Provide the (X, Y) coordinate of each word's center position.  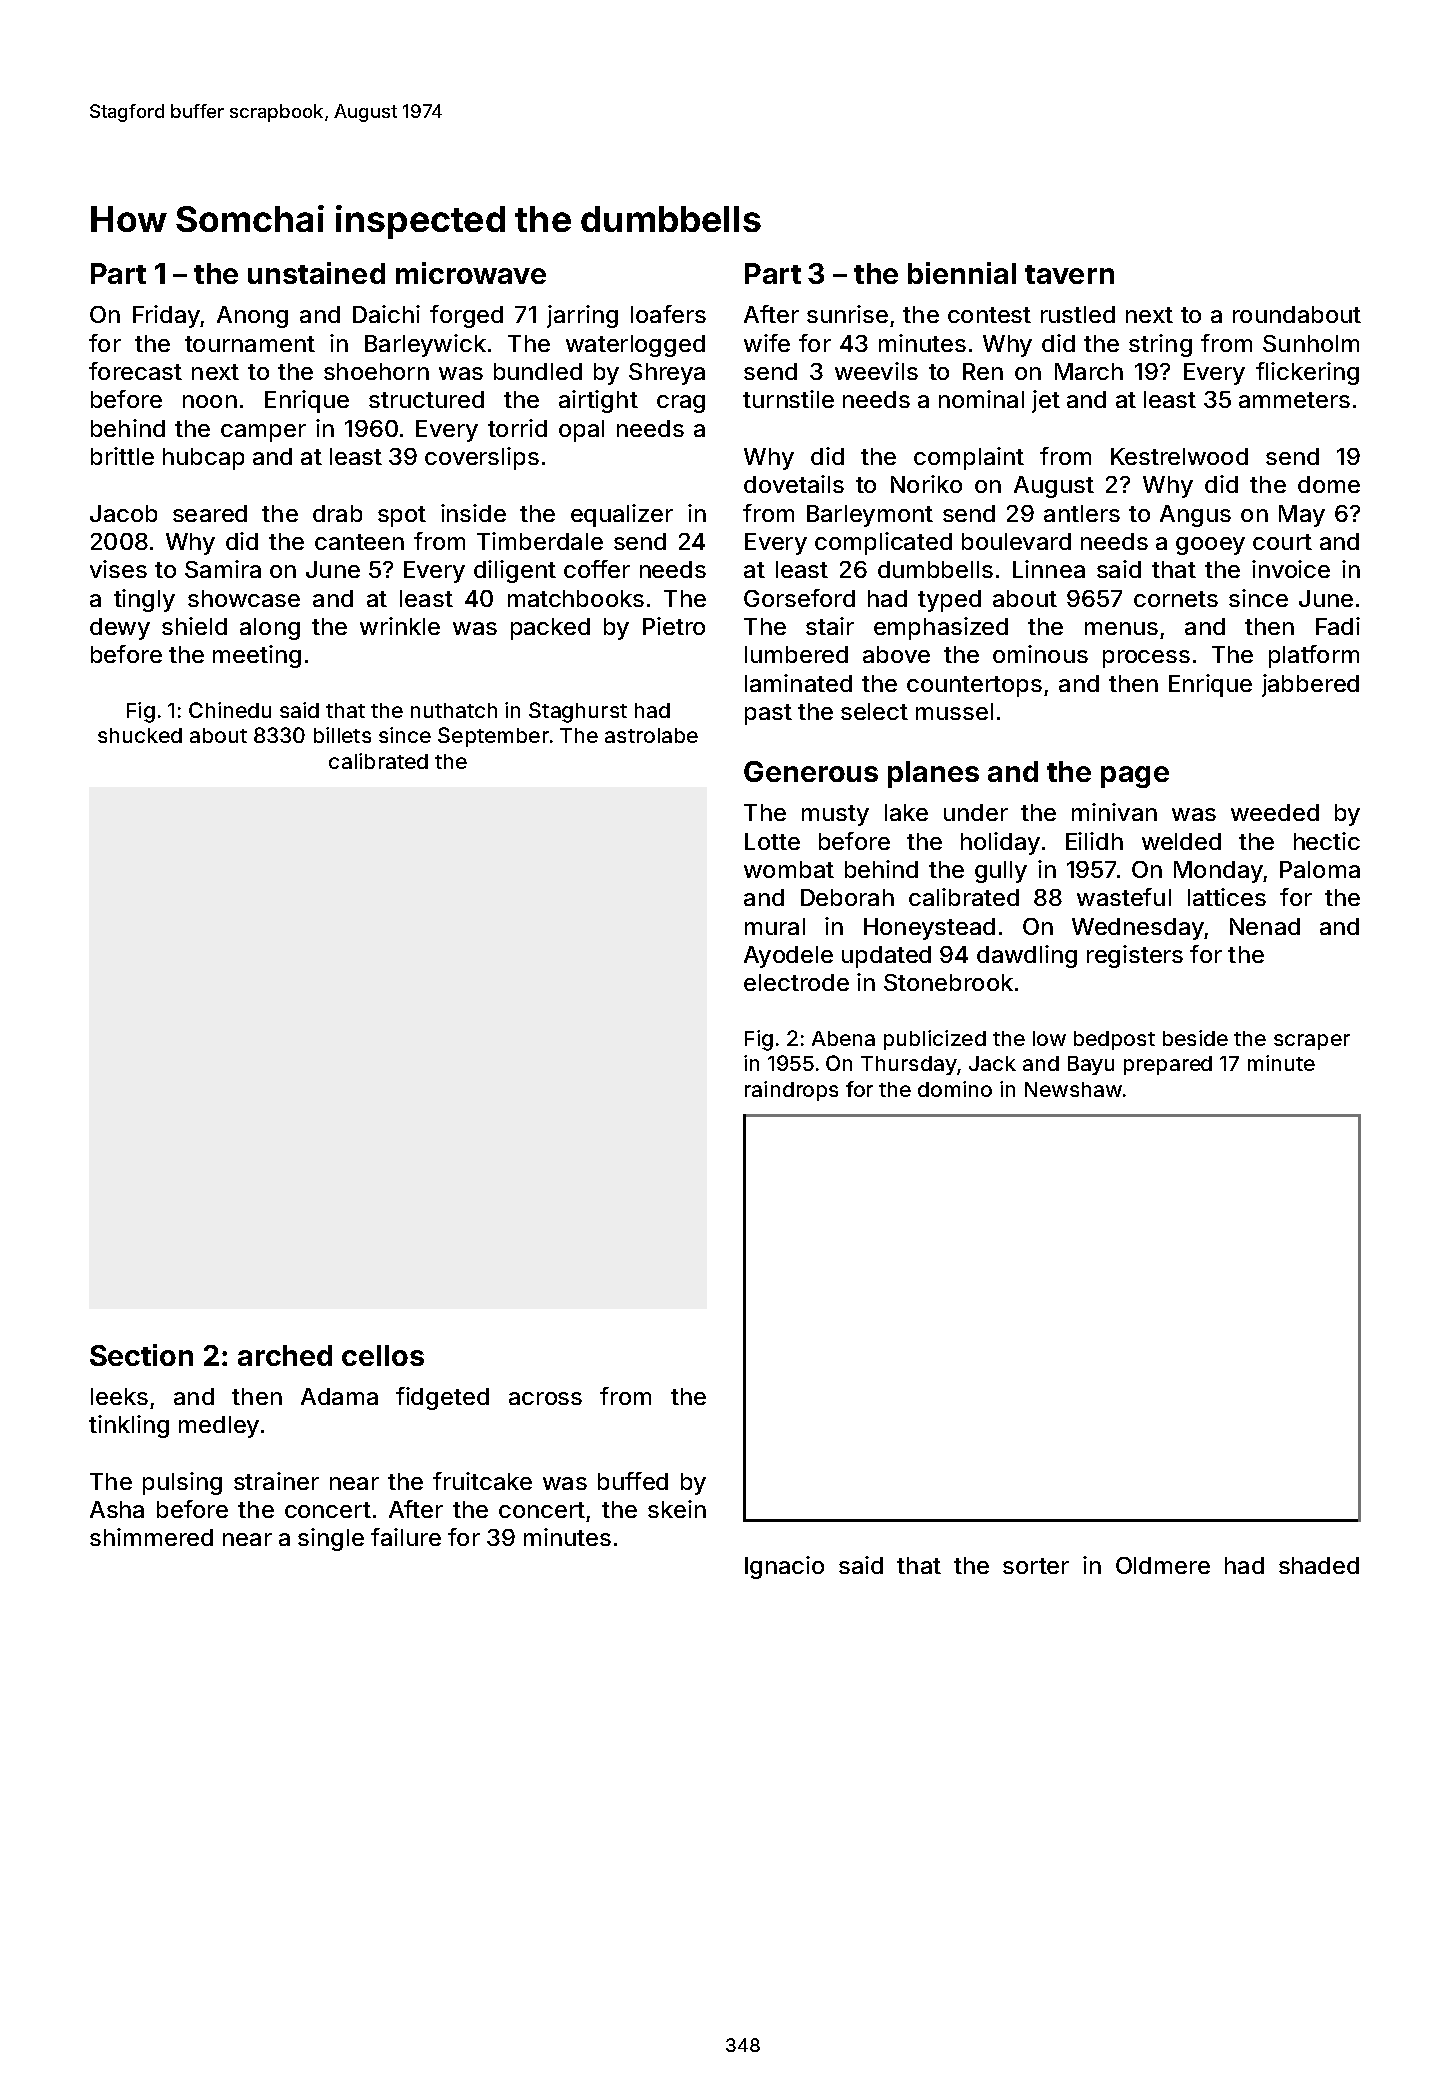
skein (677, 1509)
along (270, 629)
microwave (471, 273)
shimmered (151, 1537)
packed (550, 629)
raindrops (791, 1091)
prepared (1168, 1065)
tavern (1069, 274)
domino (955, 1089)
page (1135, 777)
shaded (1319, 1565)
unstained (316, 273)
